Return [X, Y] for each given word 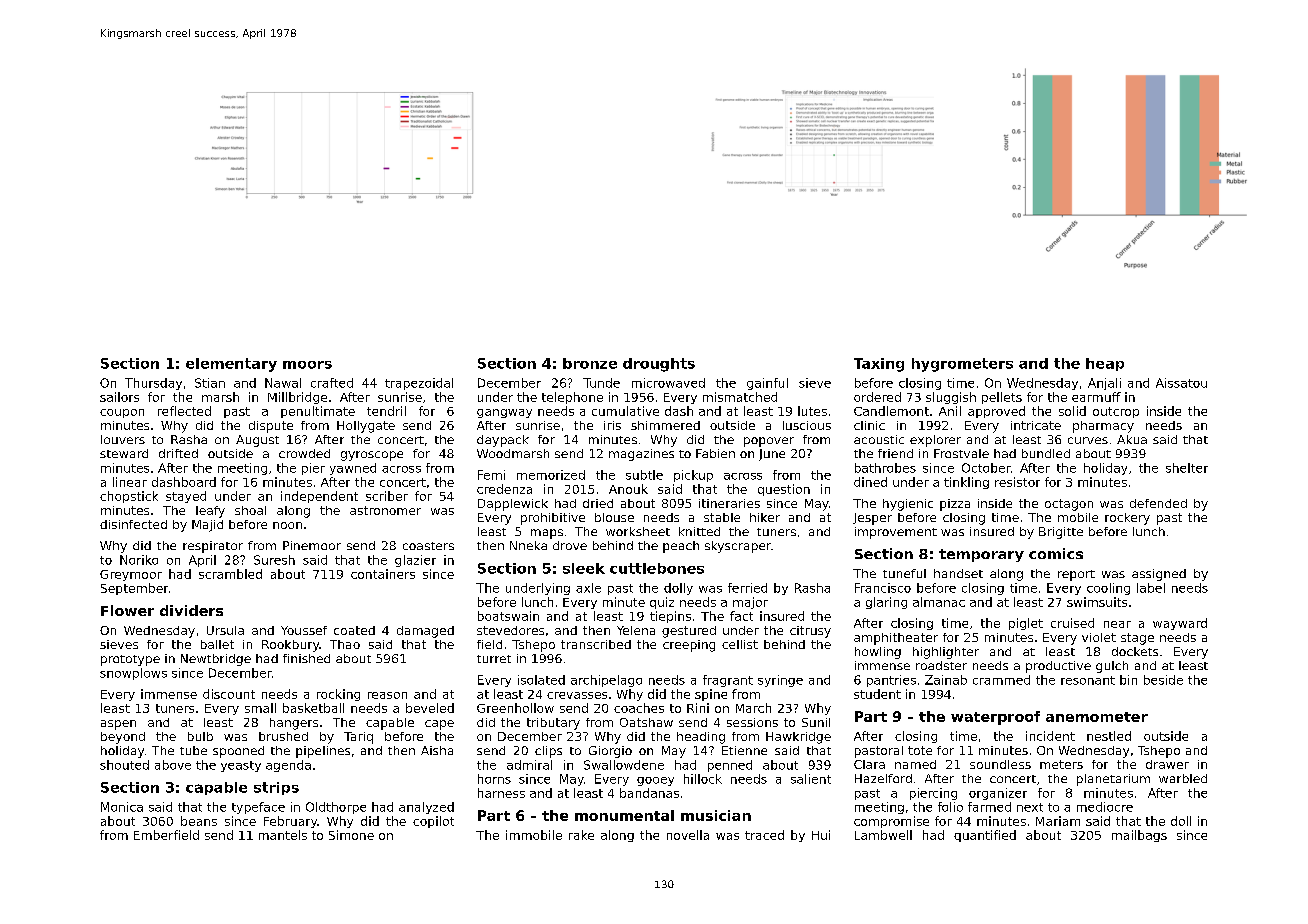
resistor [1017, 482]
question [784, 490]
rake [581, 835]
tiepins [670, 617]
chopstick [129, 497]
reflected [184, 411]
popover [769, 442]
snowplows [133, 674]
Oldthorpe [336, 808]
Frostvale [961, 453]
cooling [1108, 589]
